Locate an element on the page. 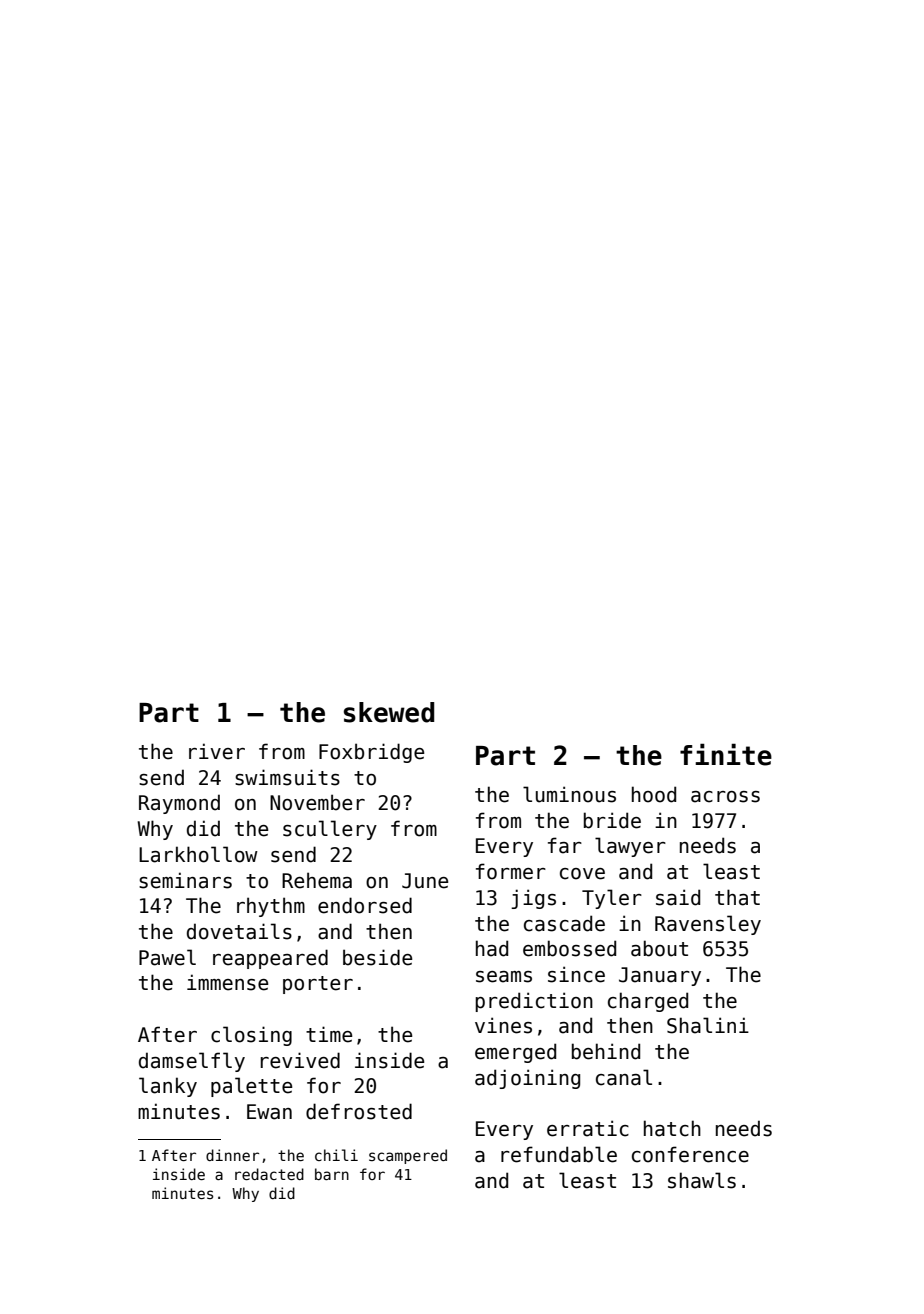 The image size is (924, 1314). finite is located at coordinates (726, 754).
